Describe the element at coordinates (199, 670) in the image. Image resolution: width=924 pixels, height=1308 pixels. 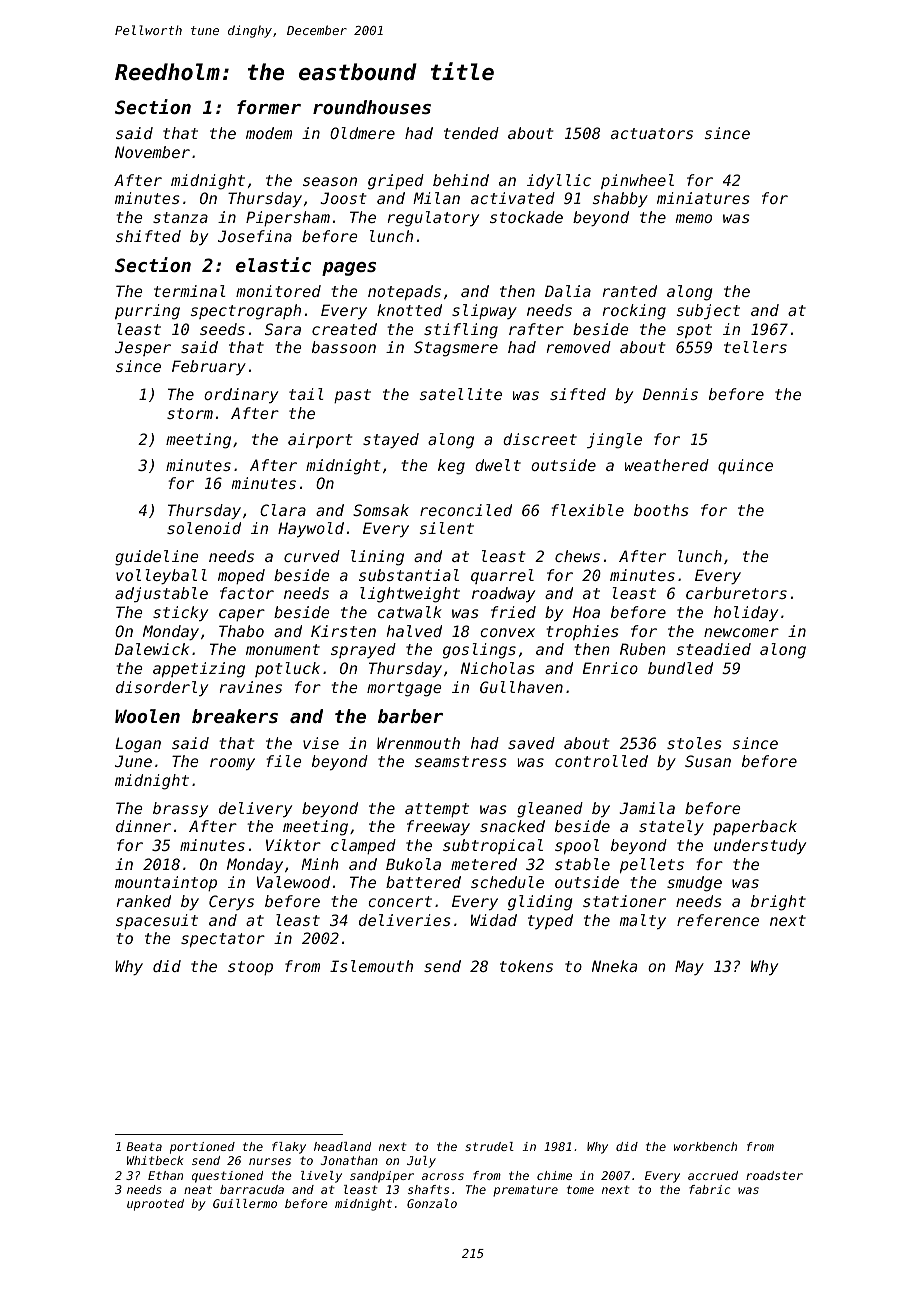
I see `appetizing` at that location.
